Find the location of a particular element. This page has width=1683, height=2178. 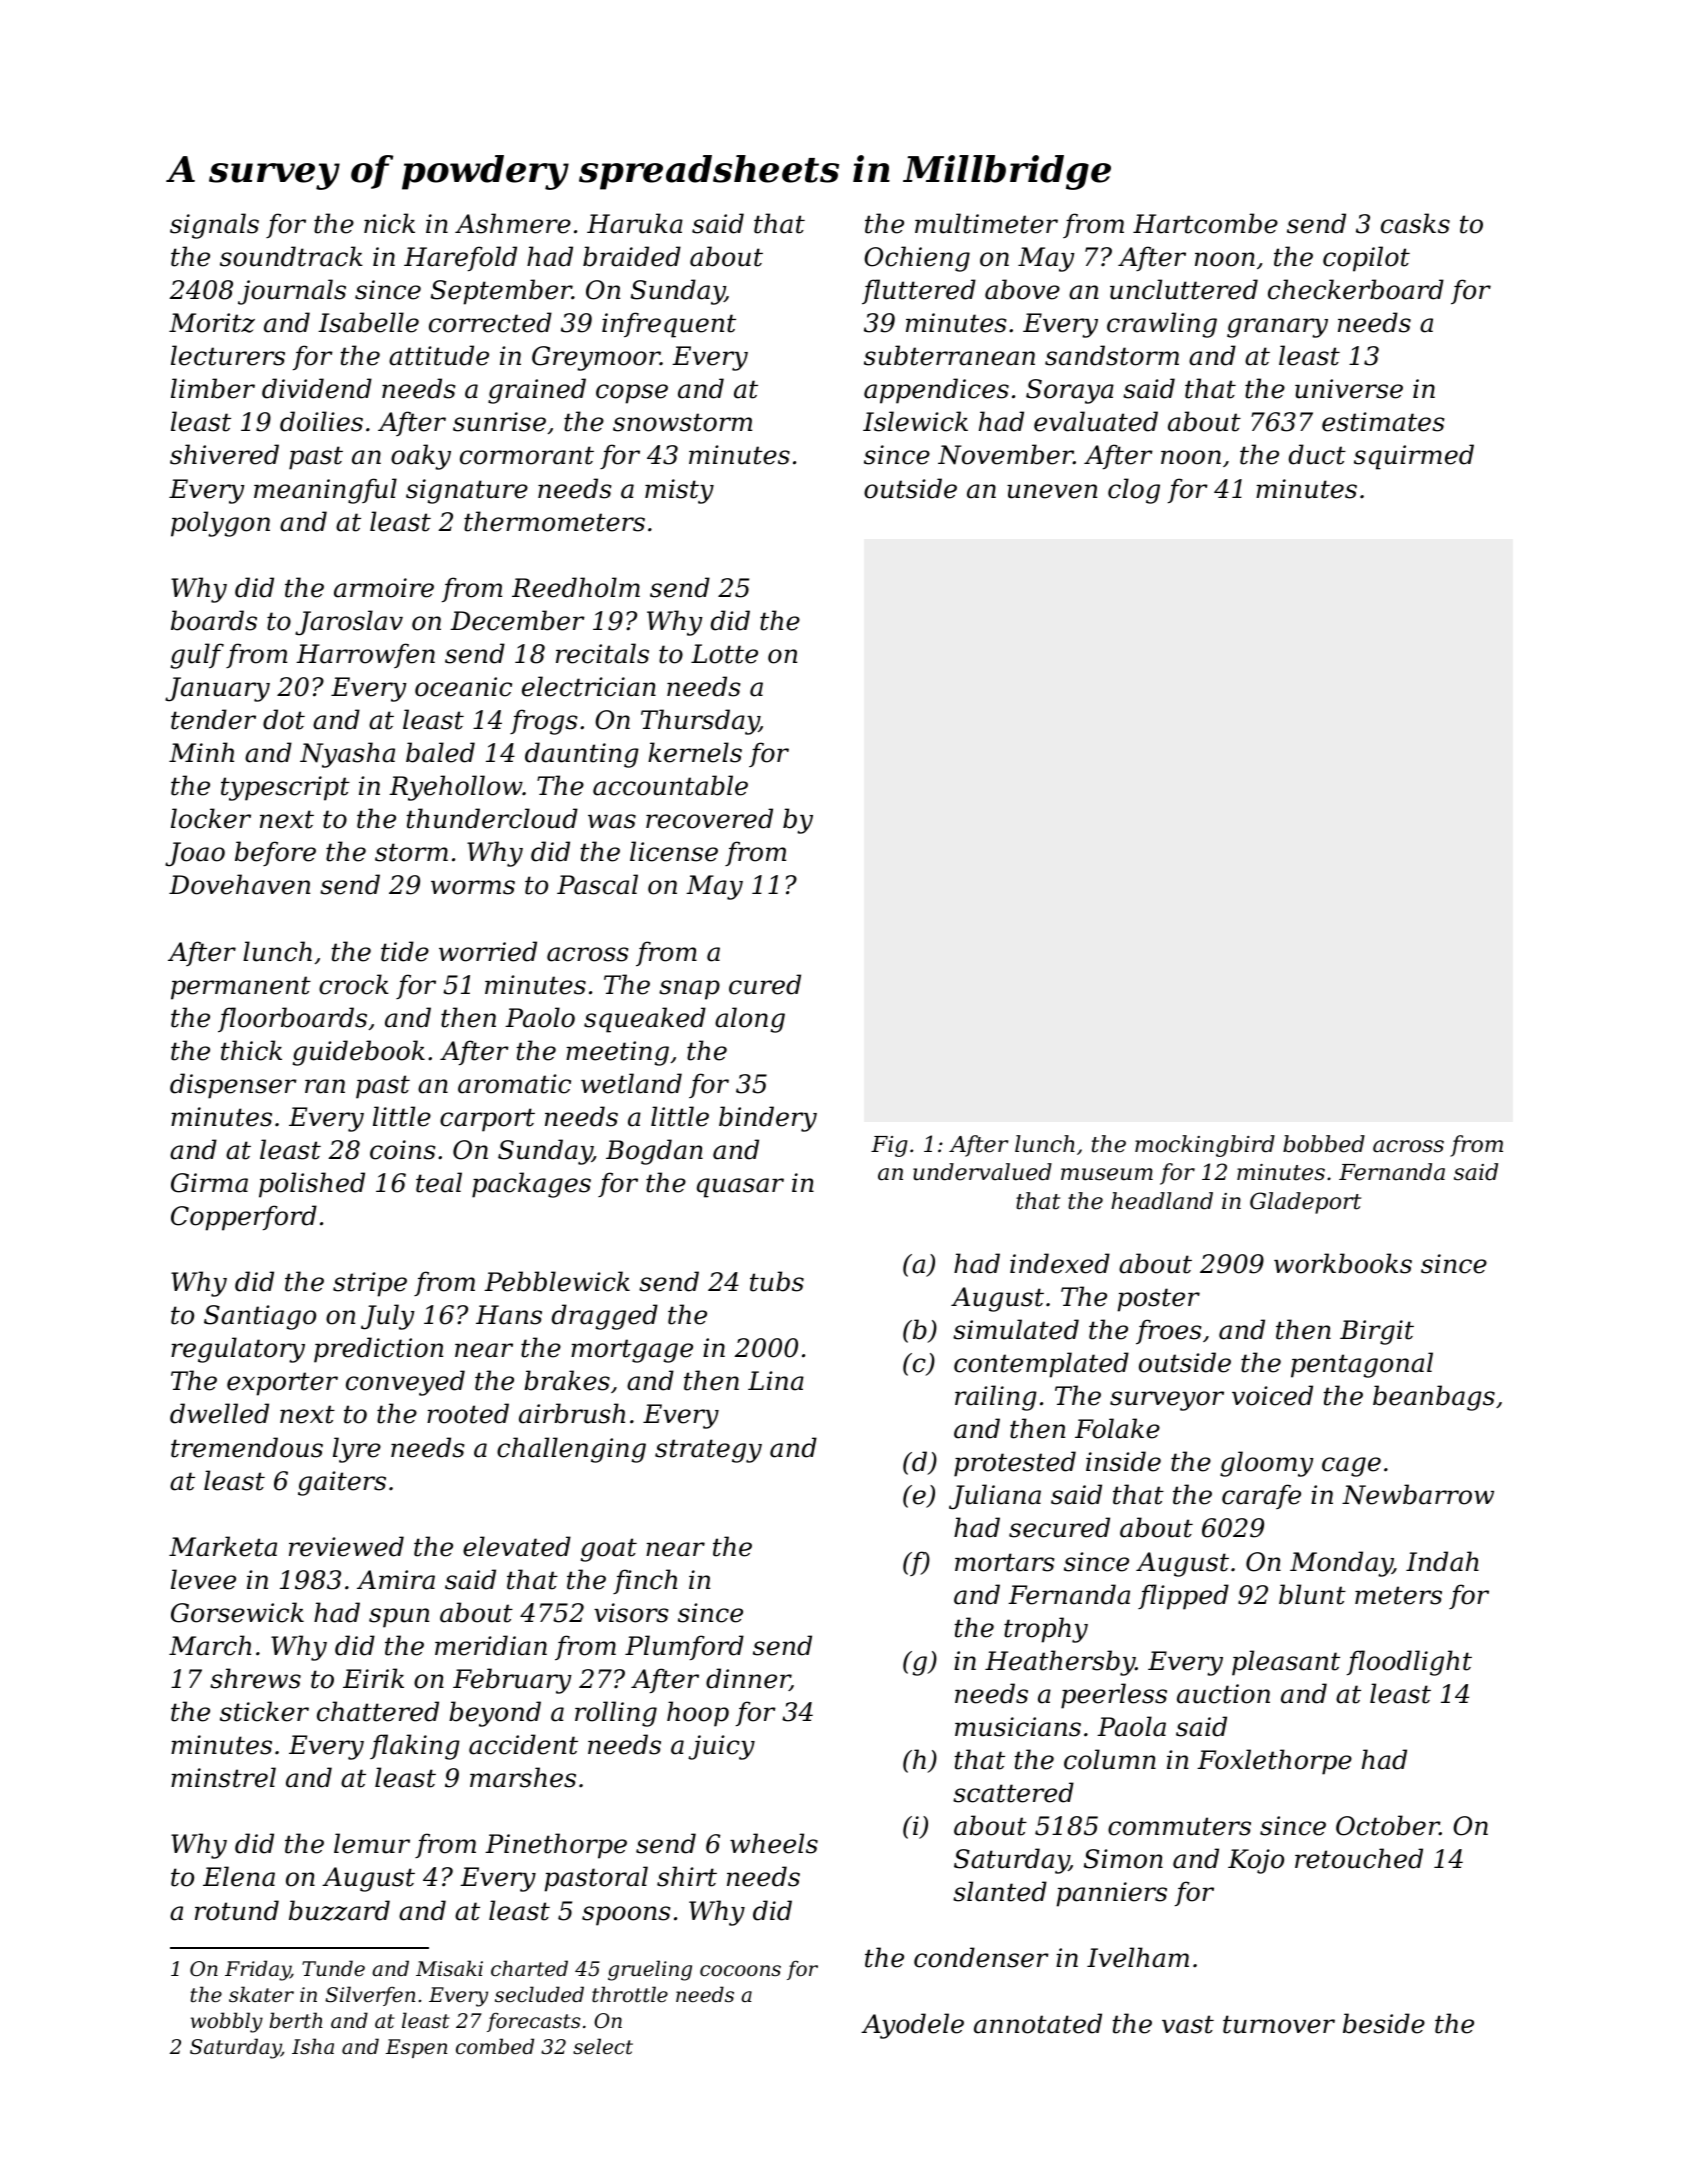

thundercloud is located at coordinates (492, 818).
